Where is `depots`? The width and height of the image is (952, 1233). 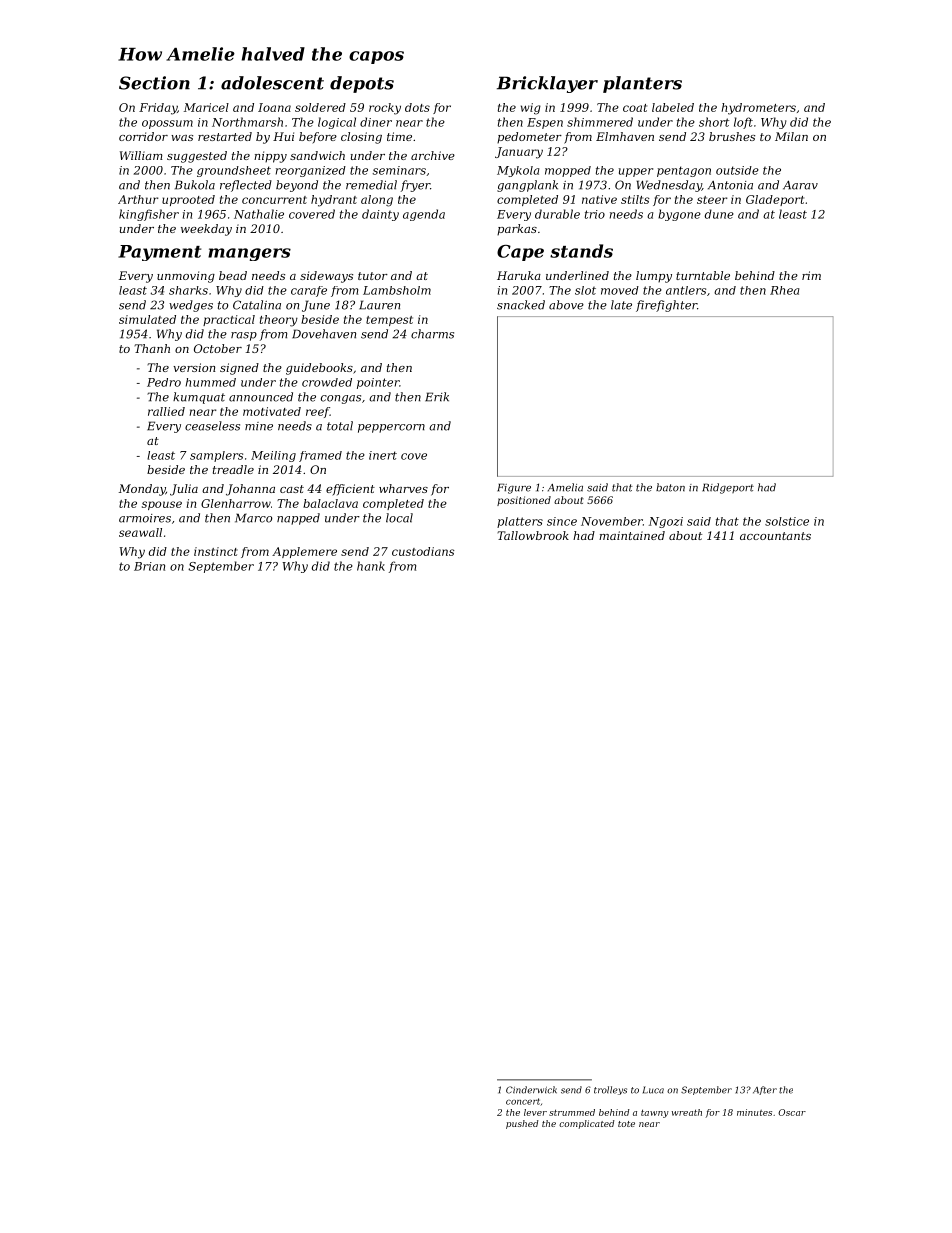 depots is located at coordinates (362, 84).
